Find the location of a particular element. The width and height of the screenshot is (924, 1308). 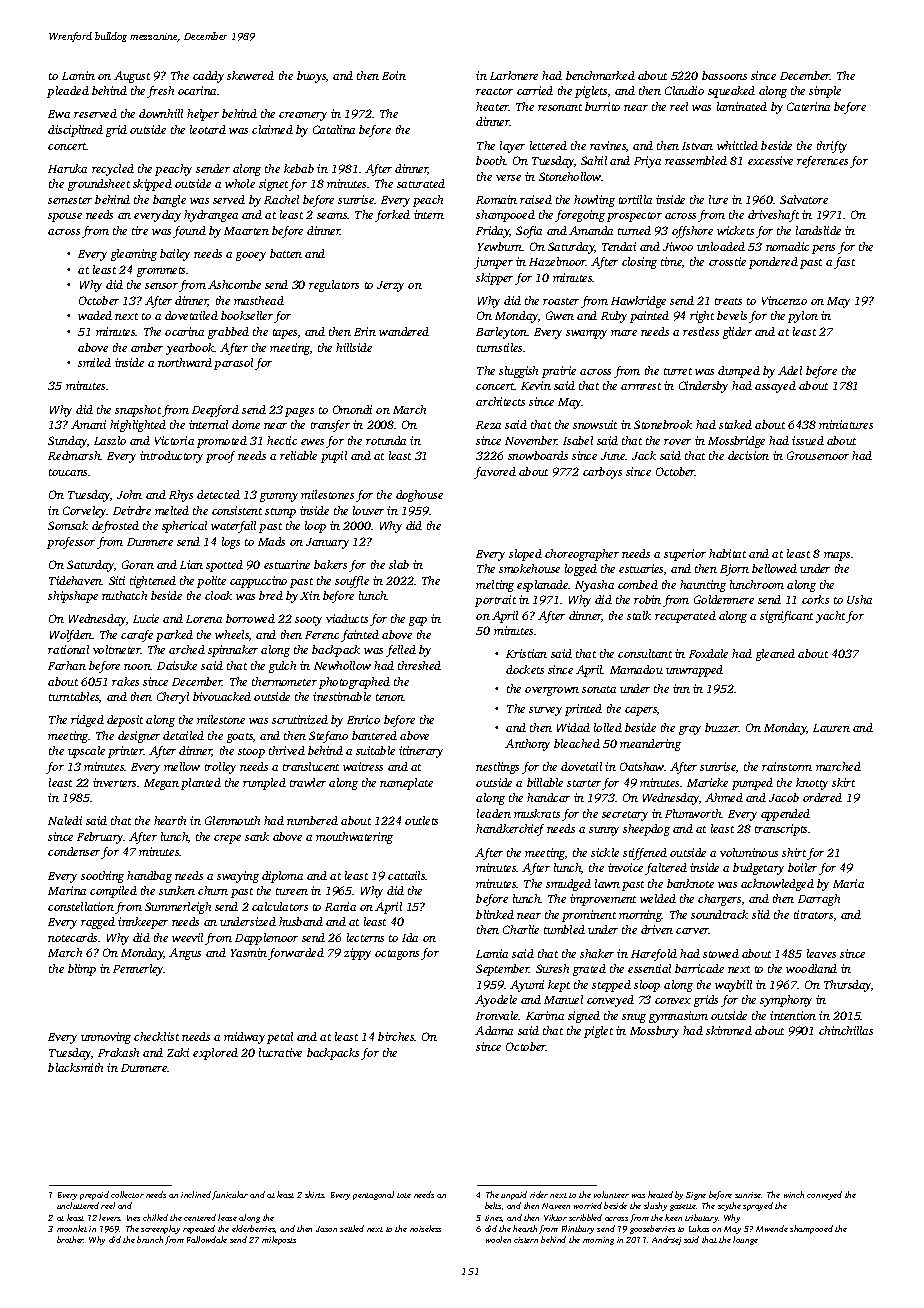

Siti is located at coordinates (117, 580).
